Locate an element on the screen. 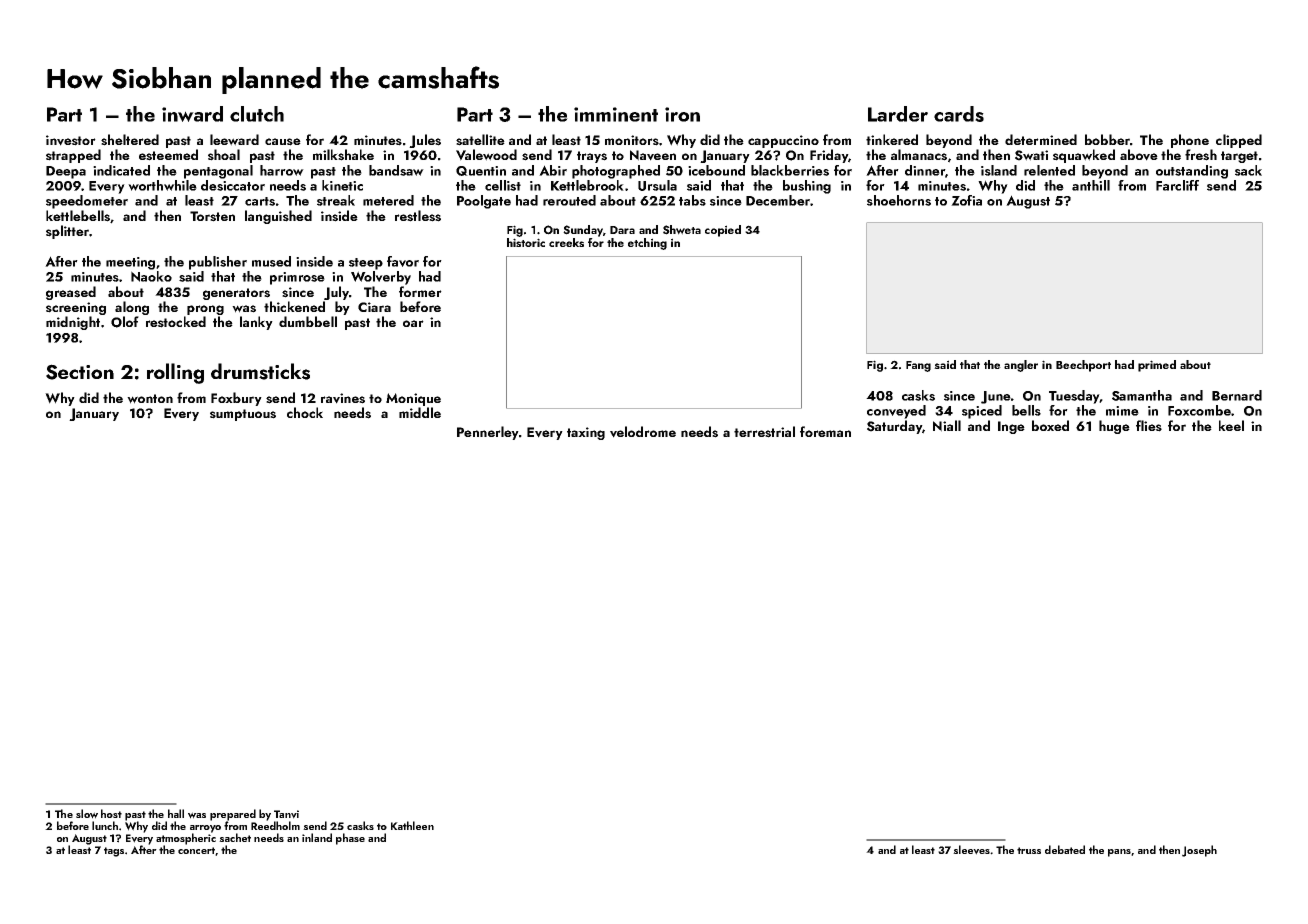 The image size is (1308, 924). inward is located at coordinates (192, 114).
